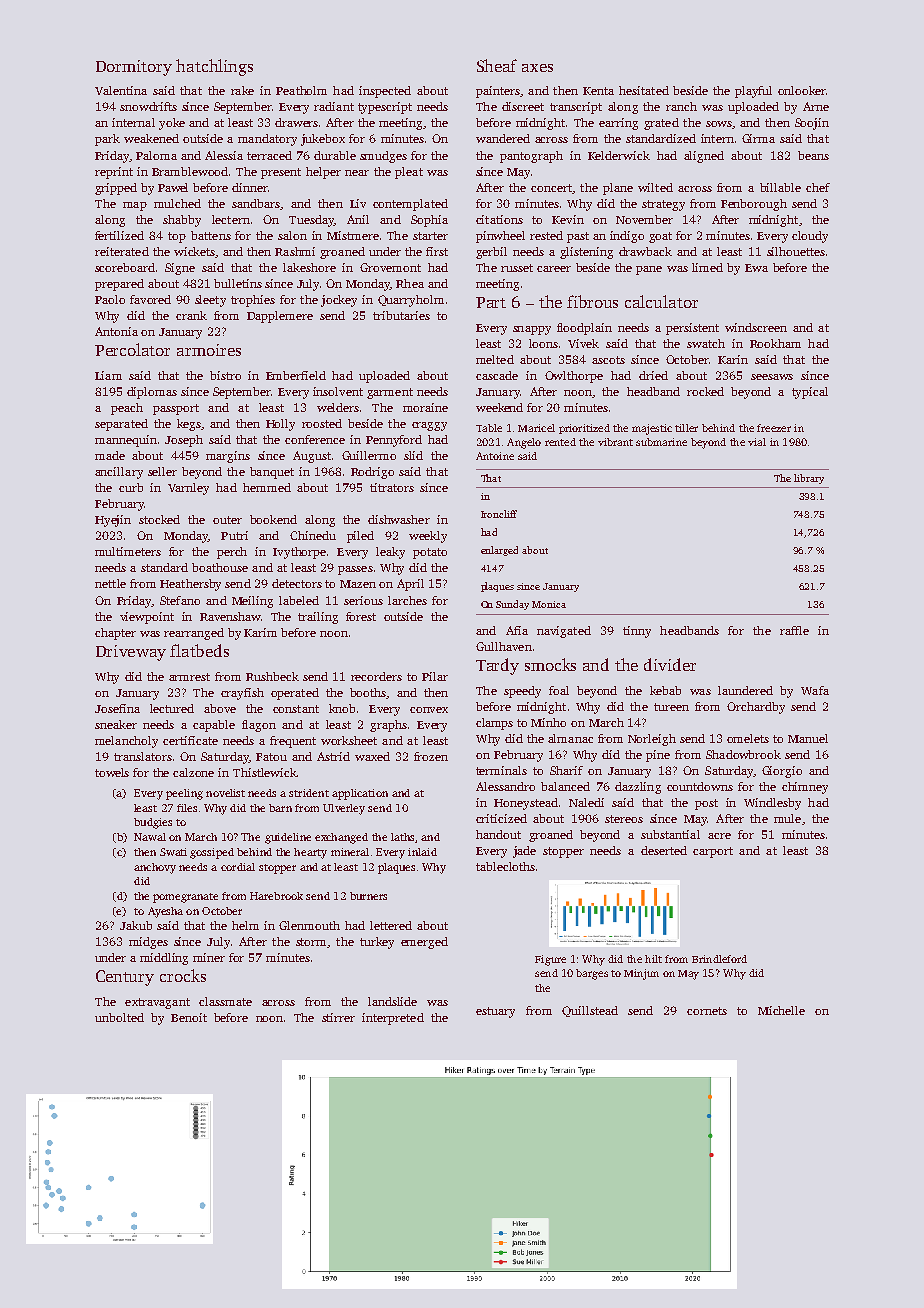 The width and height of the image is (924, 1308). What do you see at coordinates (260, 632) in the image?
I see `Karim` at bounding box center [260, 632].
